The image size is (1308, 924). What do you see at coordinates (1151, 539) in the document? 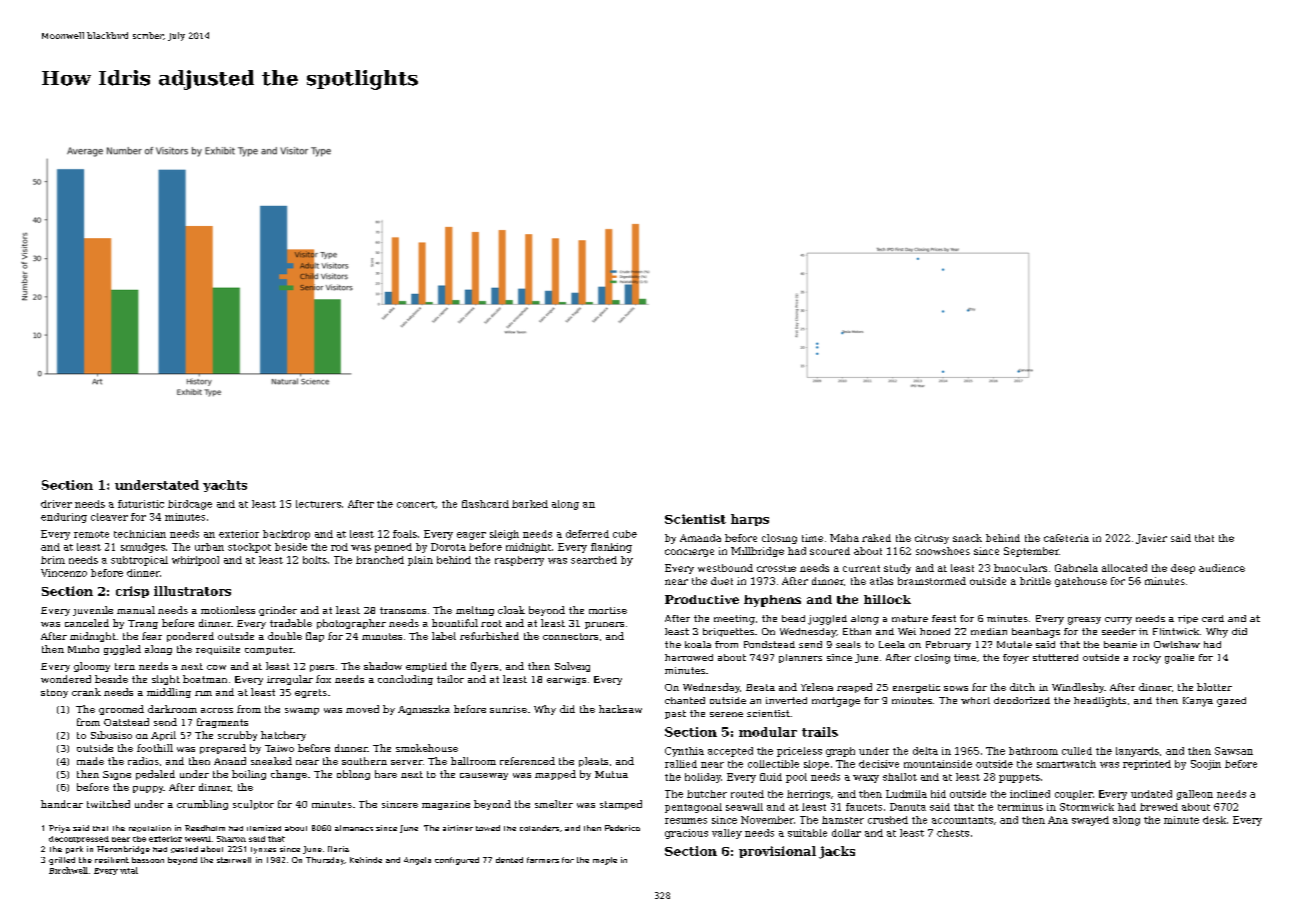
I see `Javier` at bounding box center [1151, 539].
